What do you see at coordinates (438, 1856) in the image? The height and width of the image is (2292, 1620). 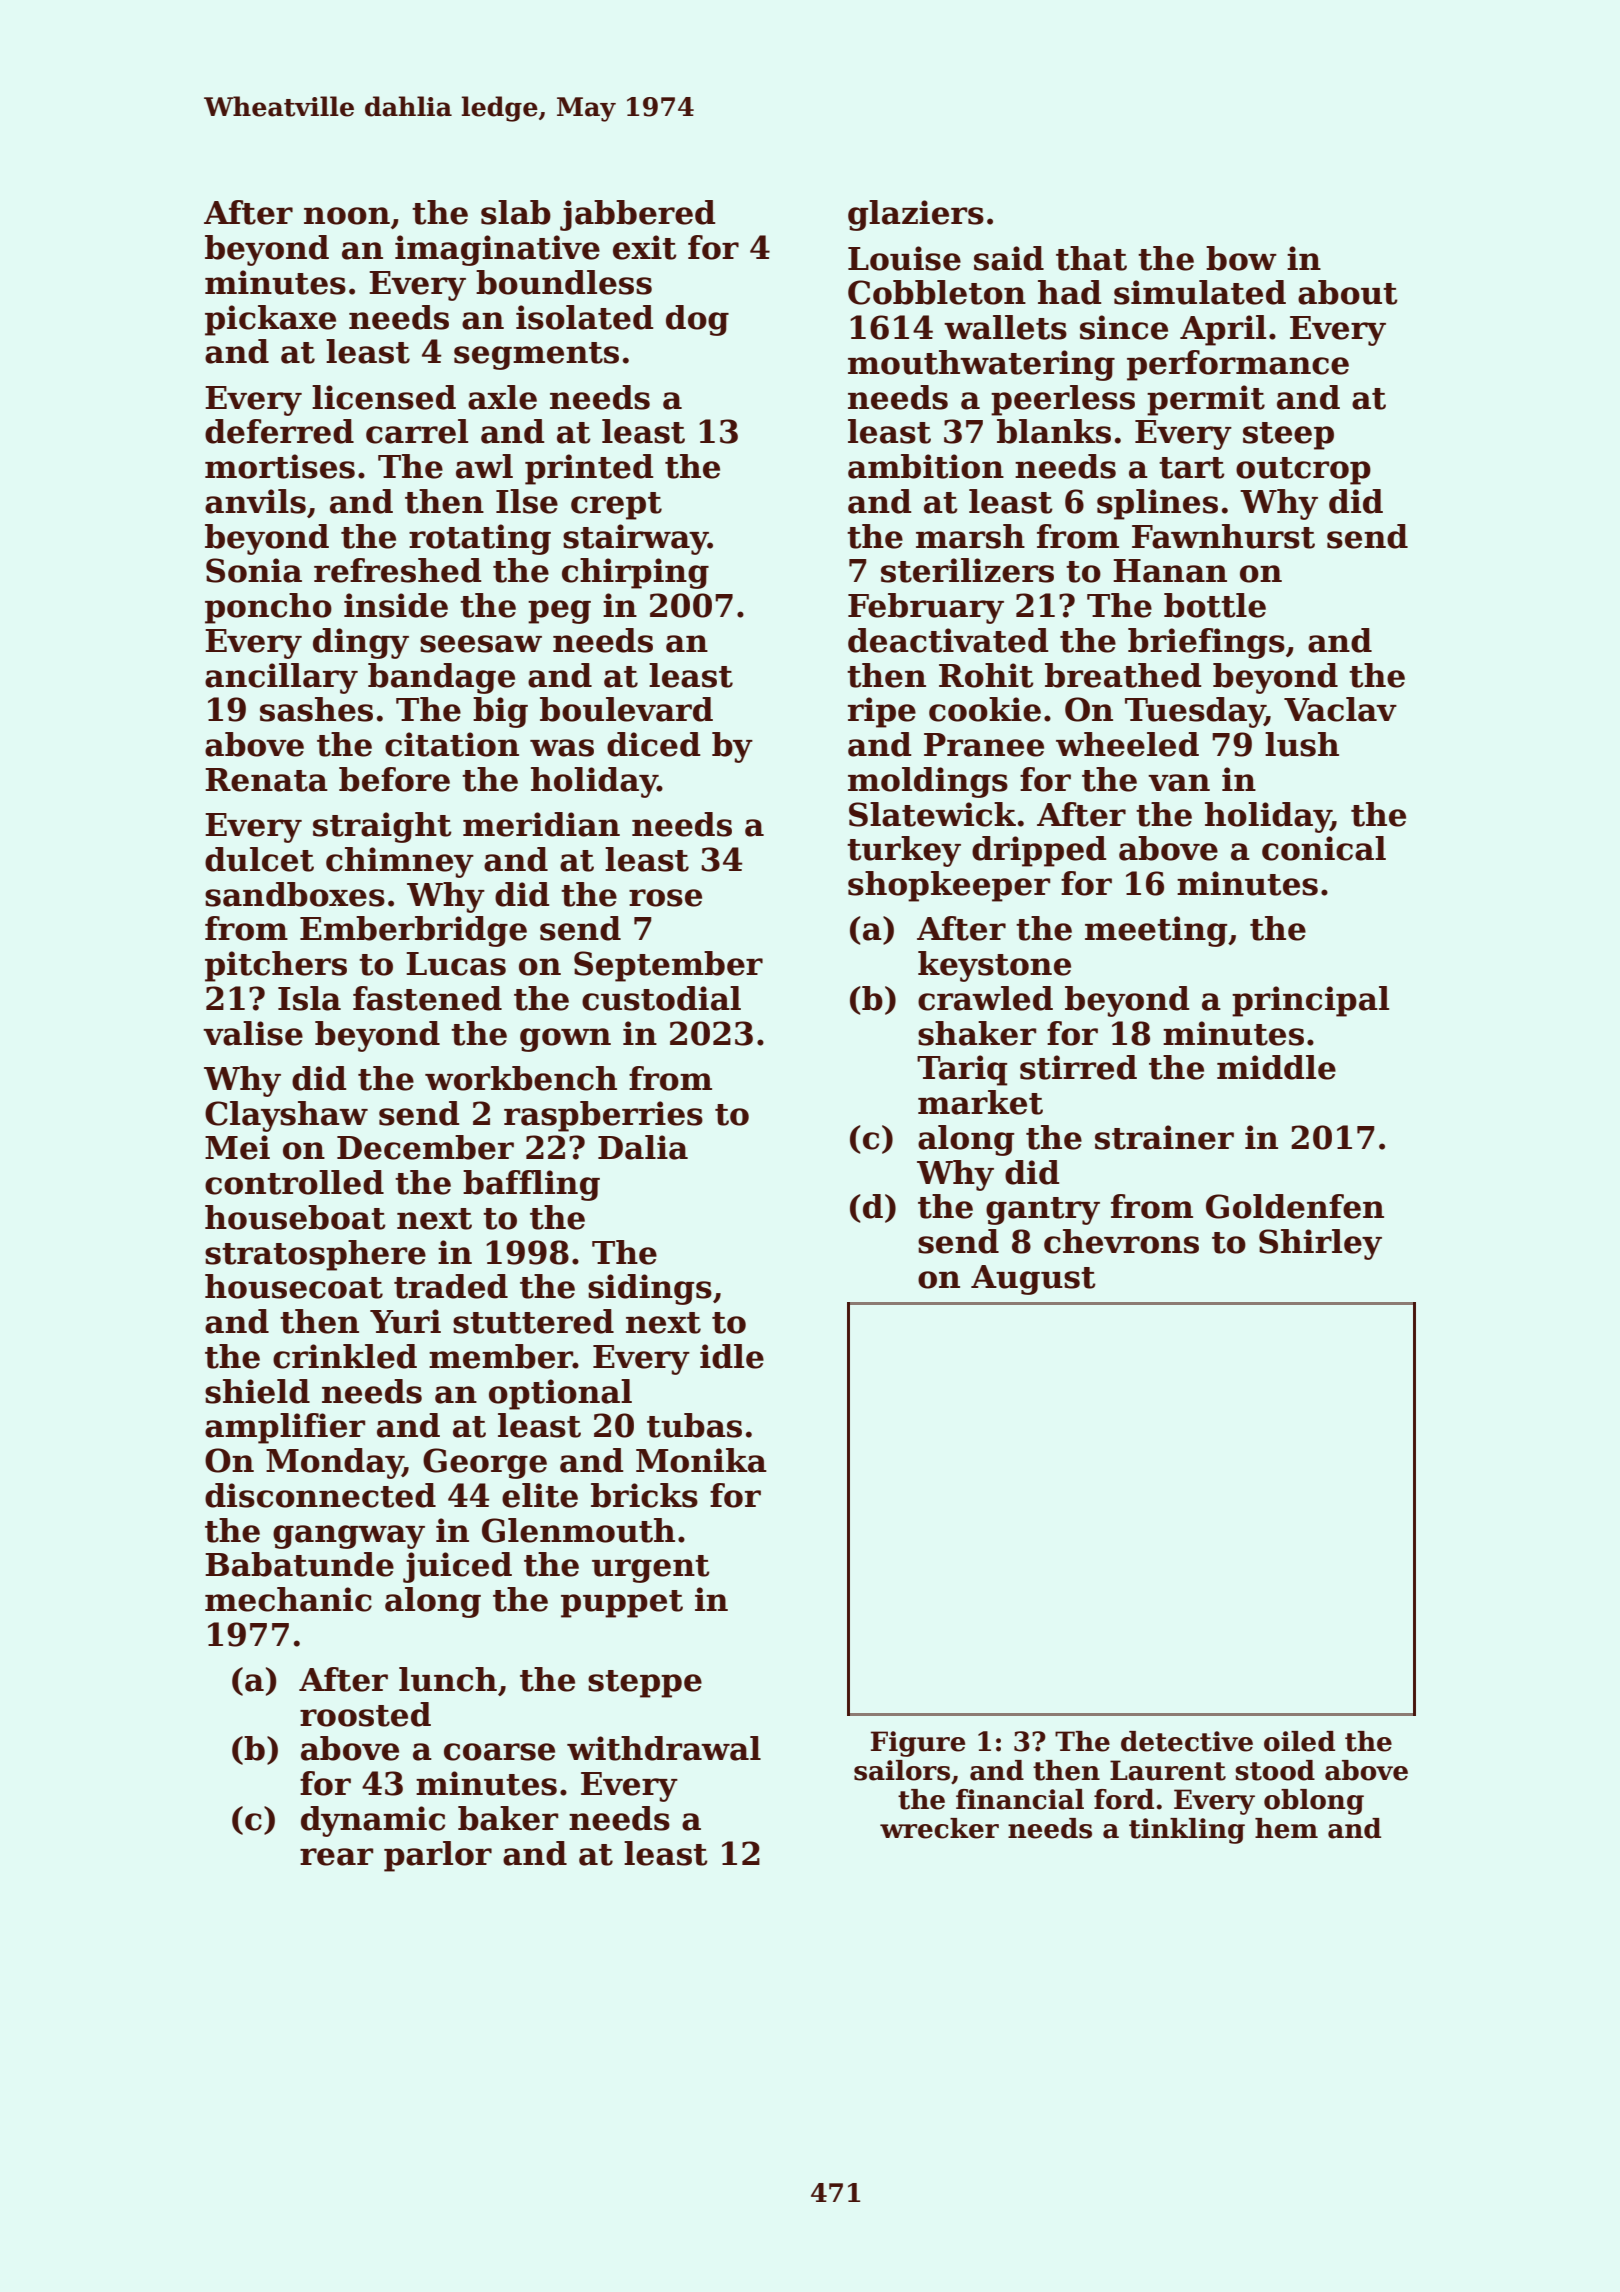 I see `parlor` at bounding box center [438, 1856].
